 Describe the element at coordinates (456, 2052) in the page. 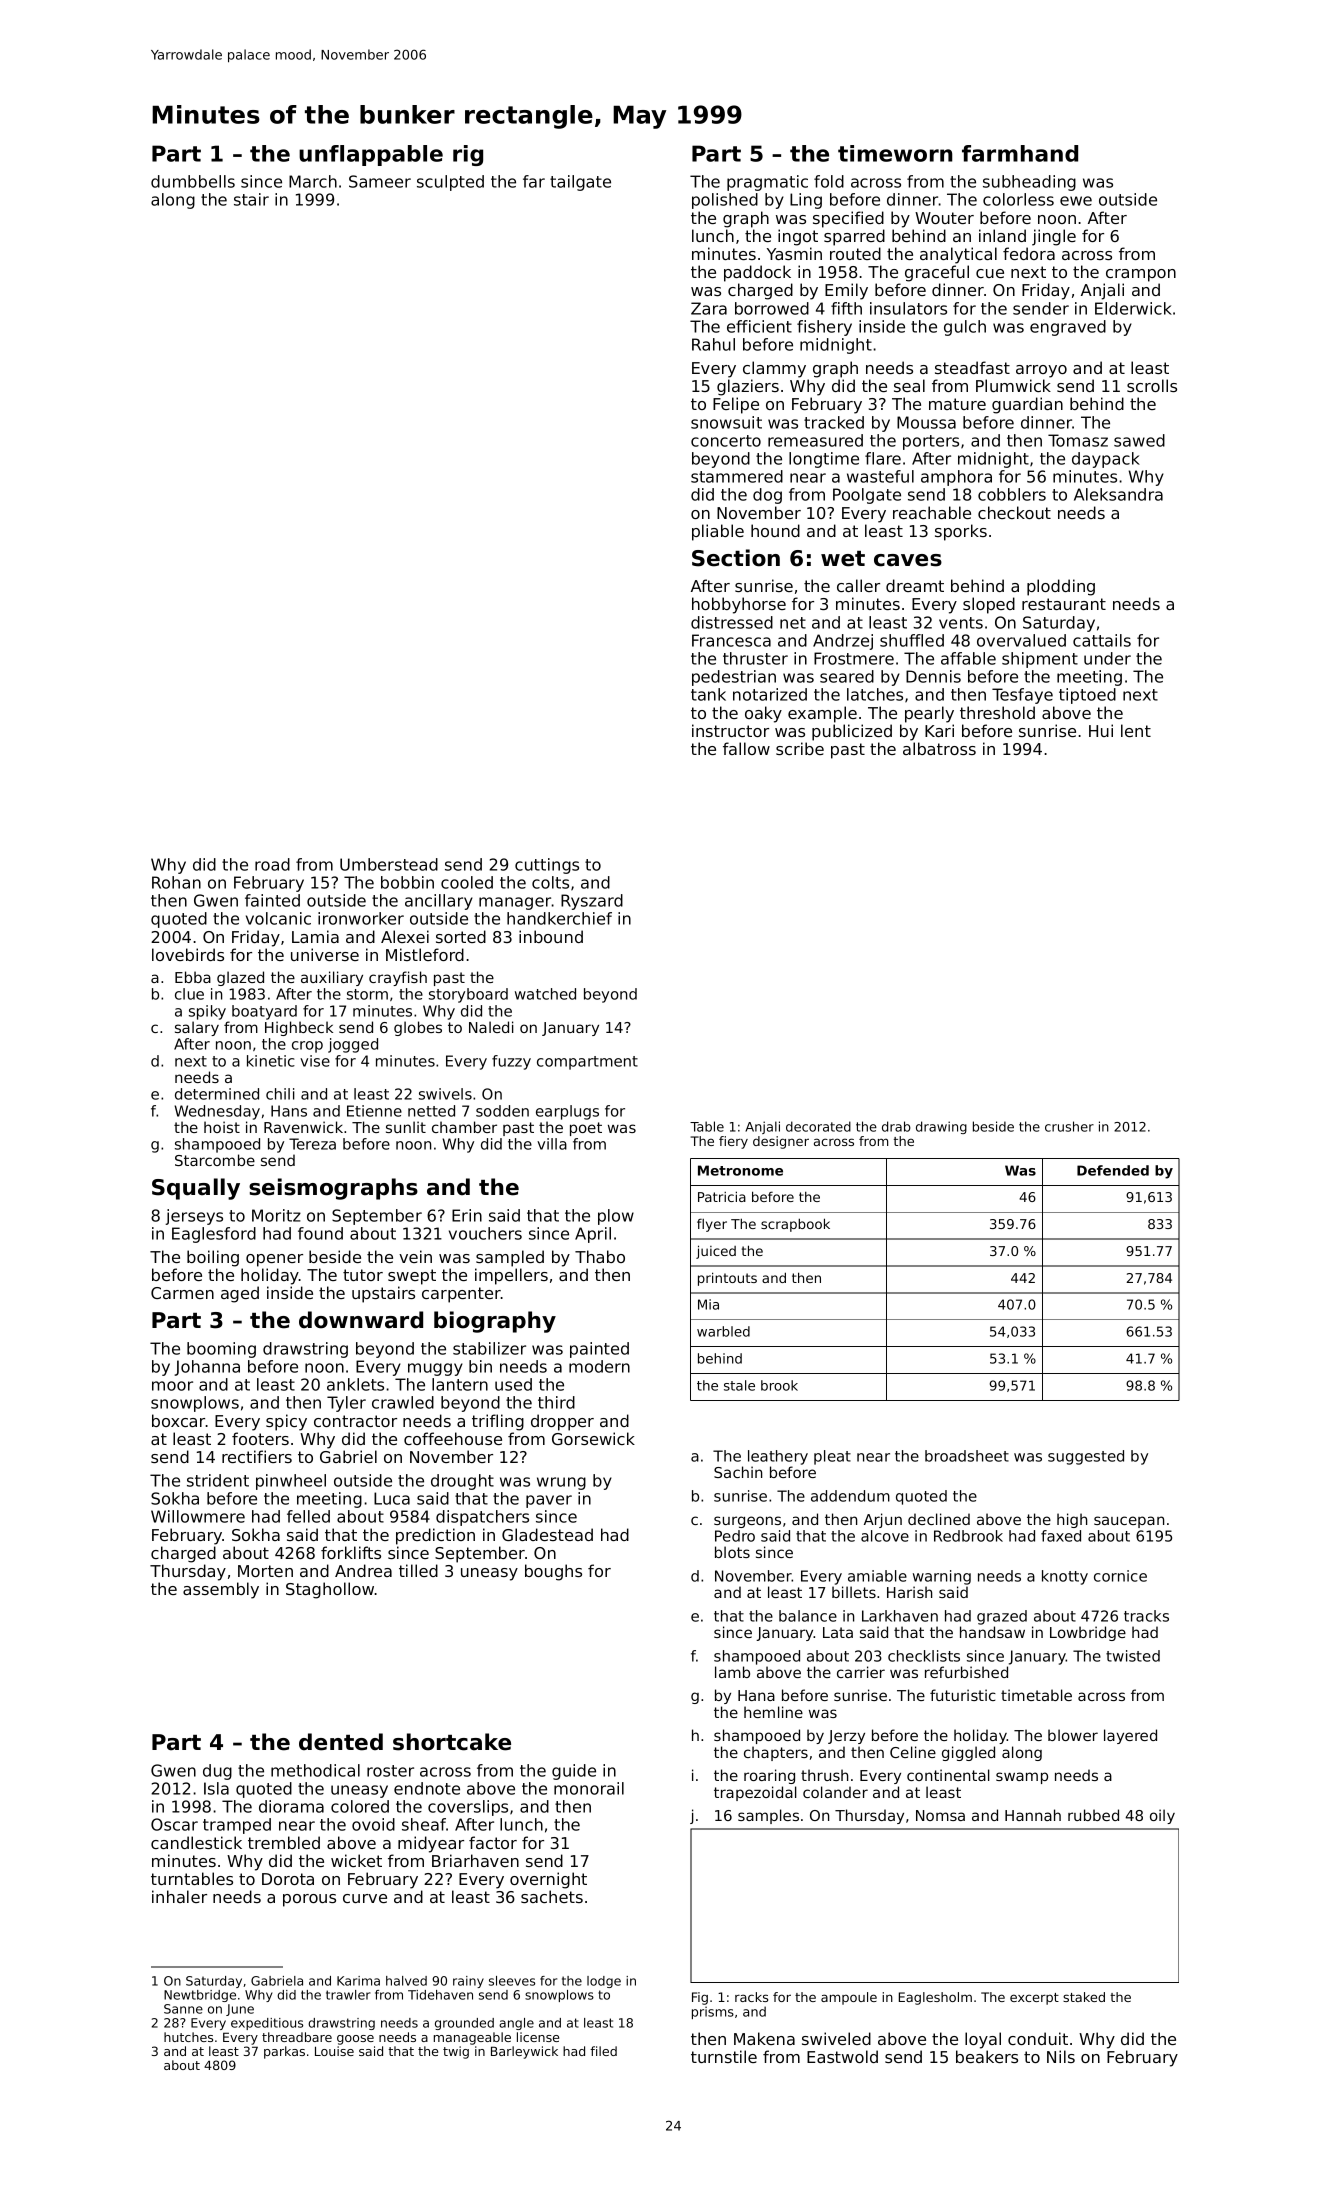

I see `twig` at that location.
